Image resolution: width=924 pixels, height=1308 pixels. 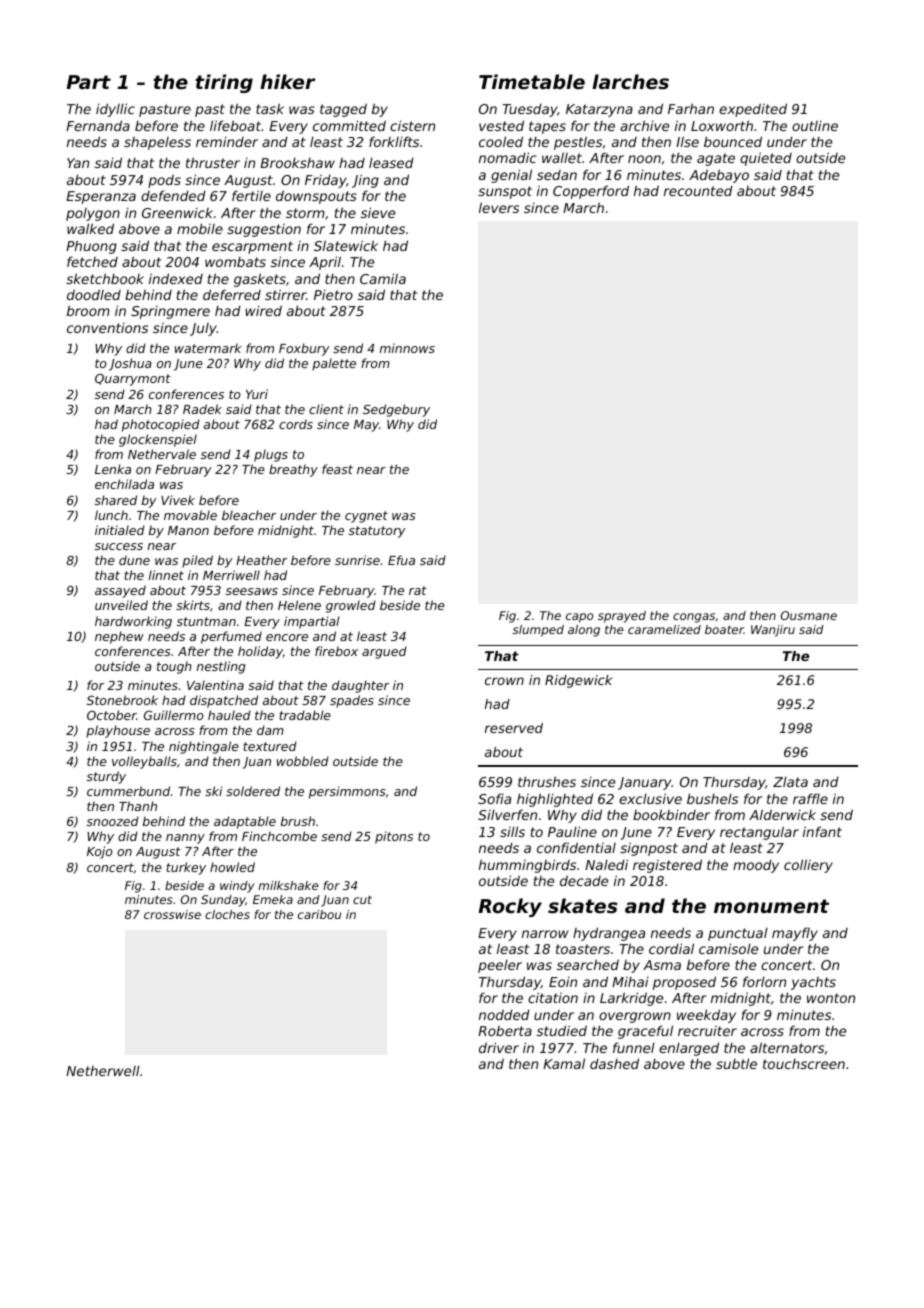 I want to click on recounted, so click(x=698, y=190).
